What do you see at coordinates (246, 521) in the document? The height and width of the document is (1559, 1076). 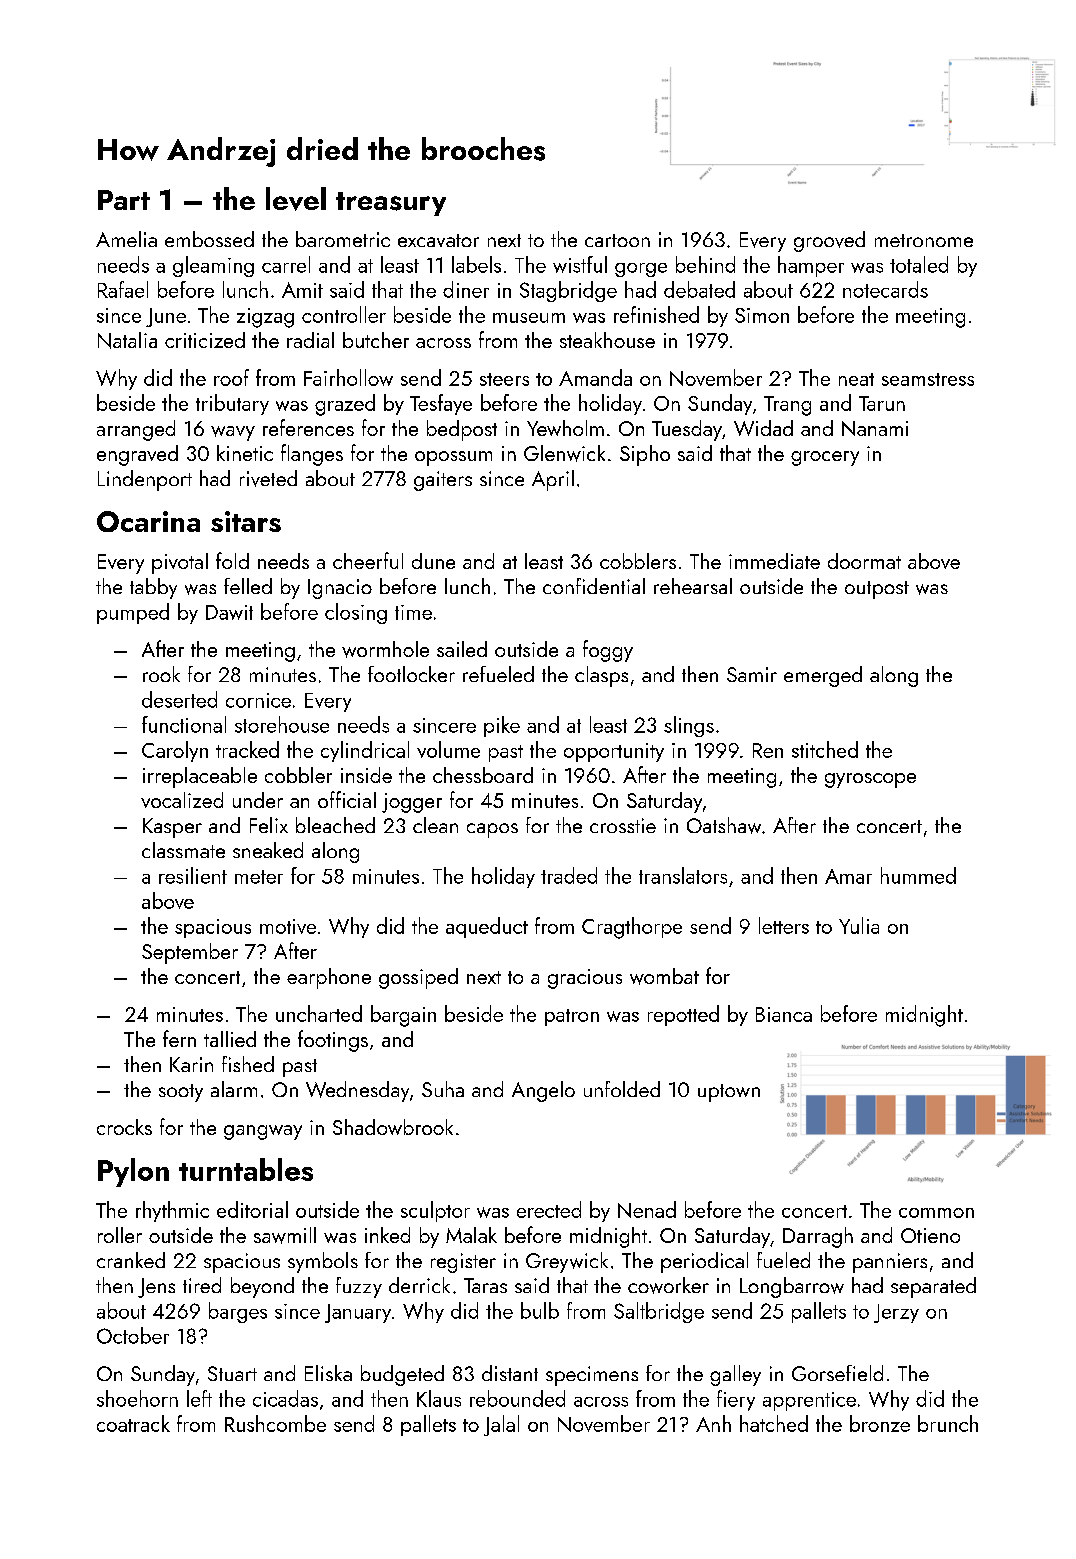 I see `sitars` at bounding box center [246, 521].
